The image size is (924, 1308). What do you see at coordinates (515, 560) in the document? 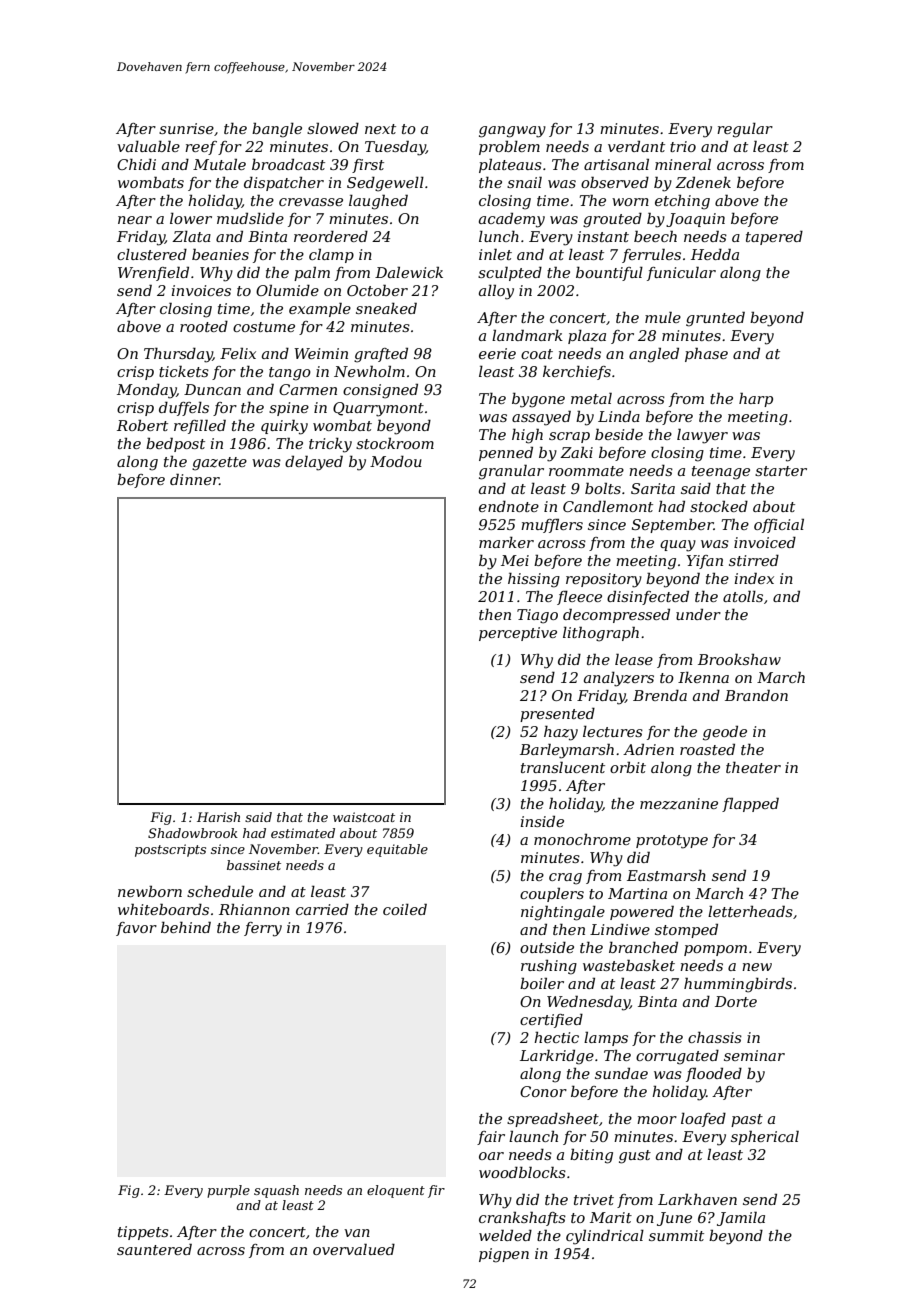
I see `Mei` at bounding box center [515, 560].
